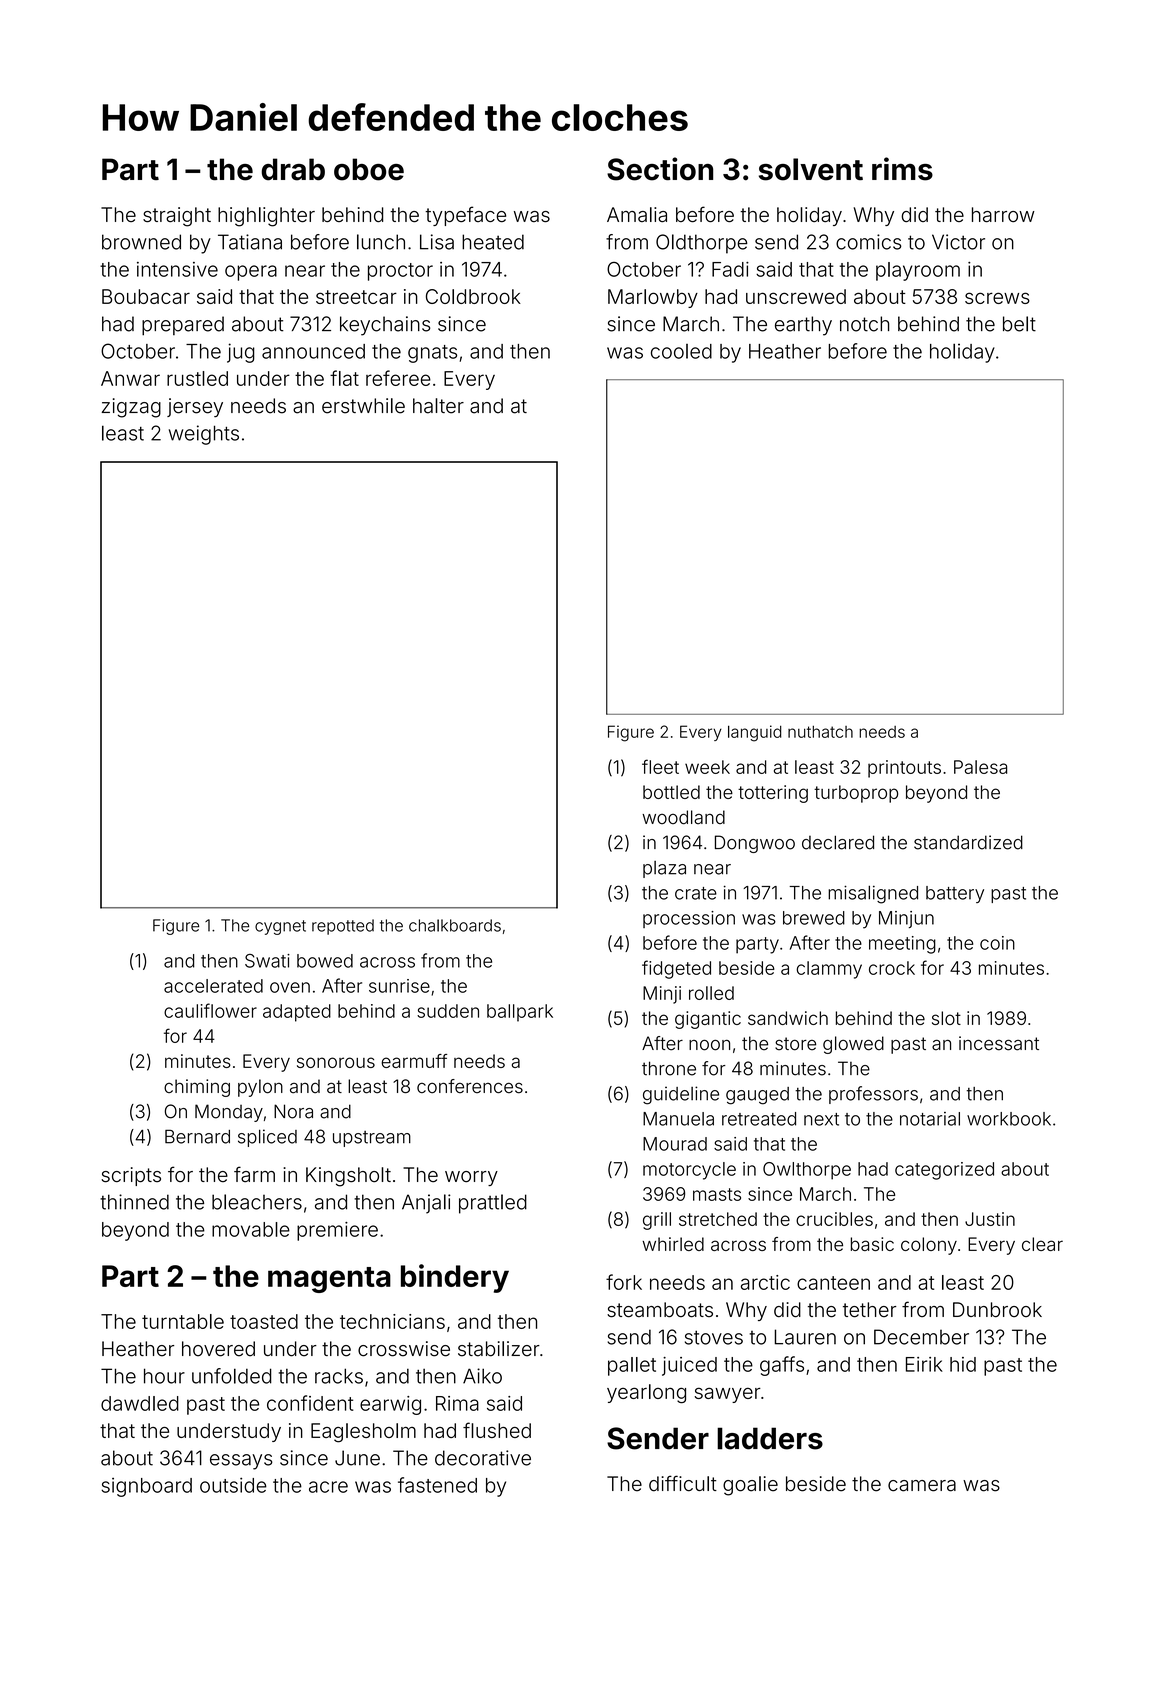  What do you see at coordinates (853, 1045) in the screenshot?
I see `glowed` at bounding box center [853, 1045].
